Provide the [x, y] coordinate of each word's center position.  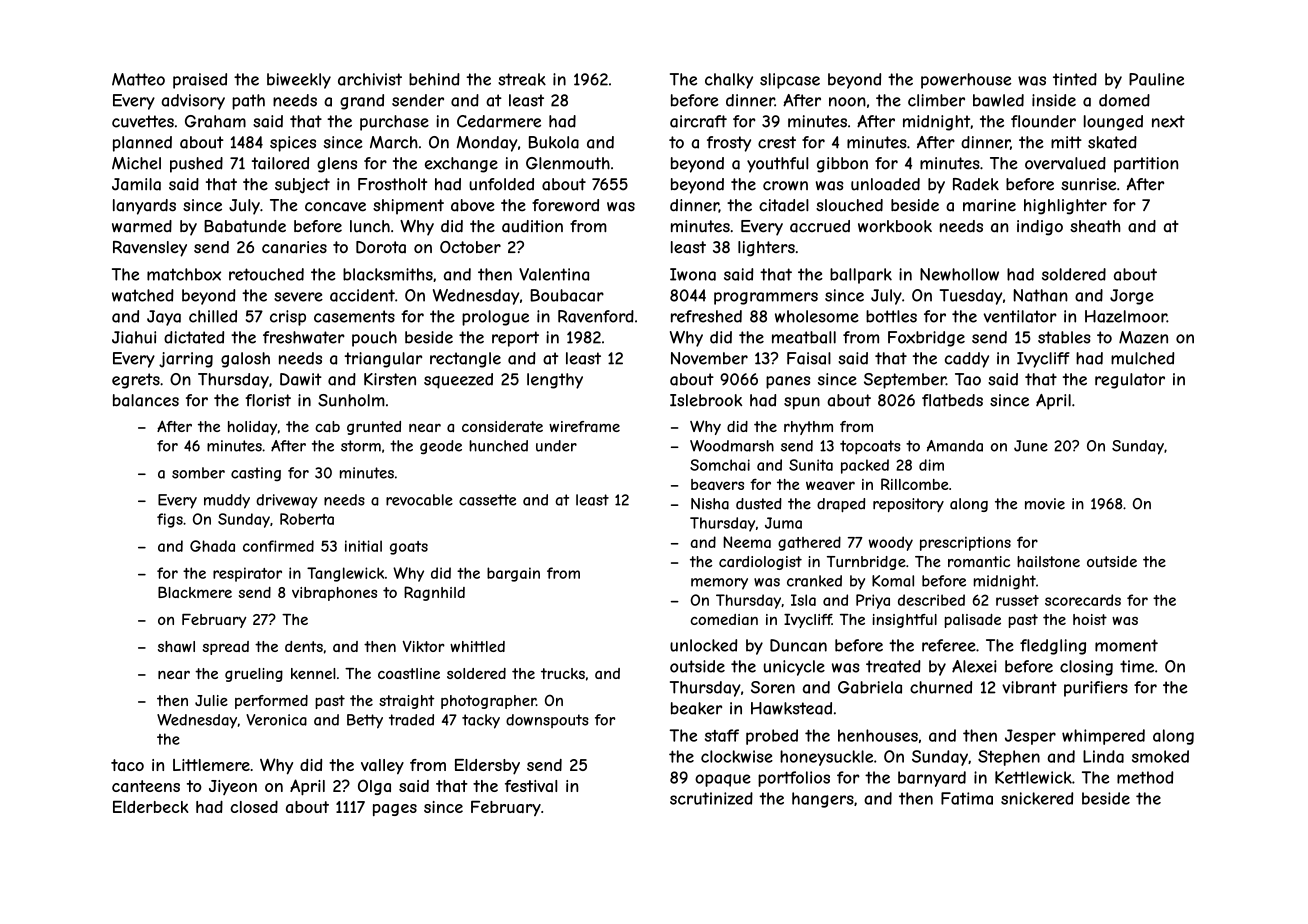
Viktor [423, 646]
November [709, 358]
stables [1064, 337]
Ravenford [596, 316]
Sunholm [351, 400]
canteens [146, 786]
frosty [729, 144]
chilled [213, 316]
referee [949, 645]
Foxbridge [926, 339]
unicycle [794, 668]
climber [936, 100]
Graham [215, 121]
